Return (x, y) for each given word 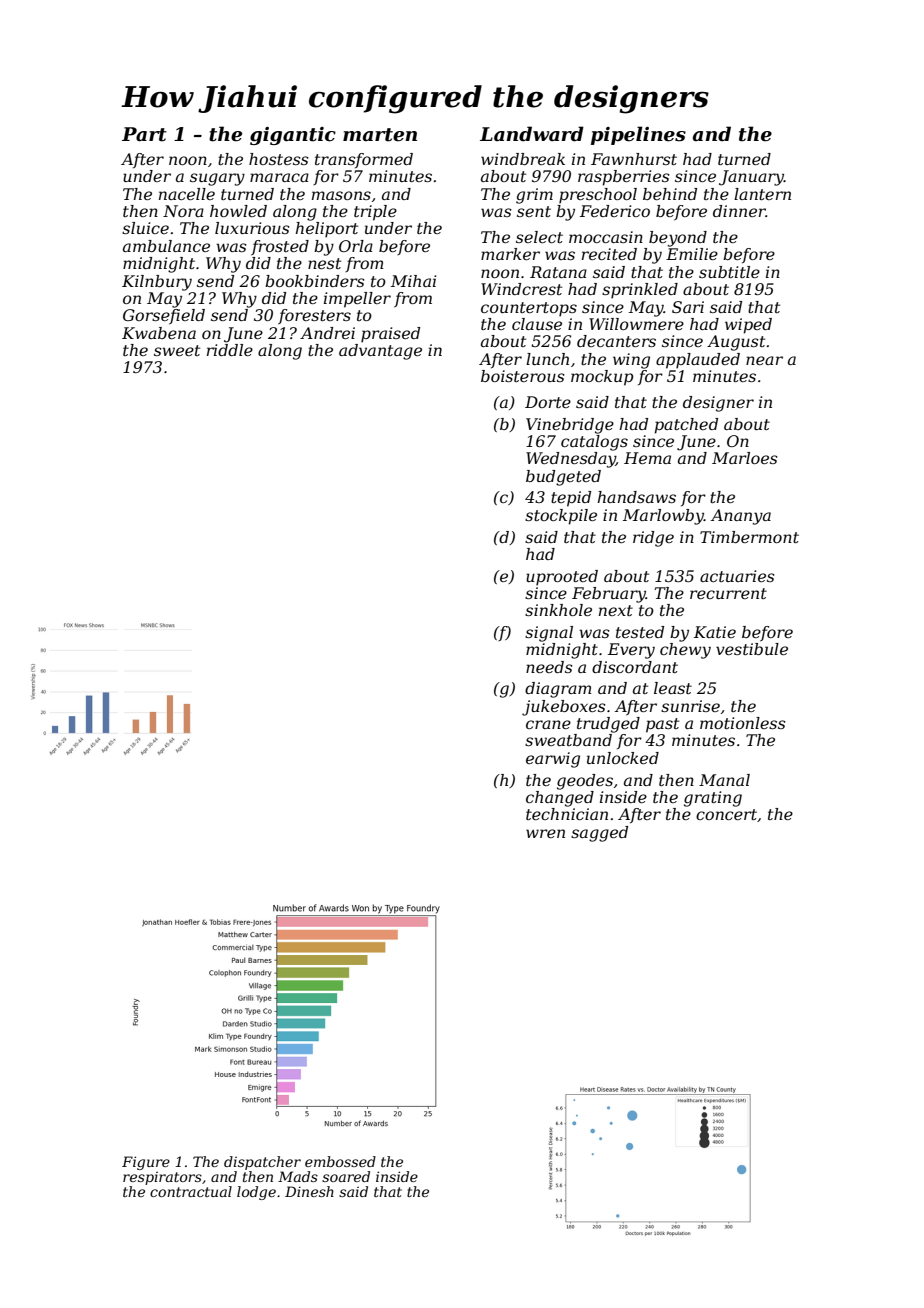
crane (548, 724)
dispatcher (262, 1163)
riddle (230, 350)
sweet (177, 350)
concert (726, 814)
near (764, 360)
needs (549, 667)
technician (567, 814)
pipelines (638, 135)
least (673, 688)
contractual (191, 1191)
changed (560, 799)
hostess (279, 159)
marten (380, 135)
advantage (380, 352)
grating (713, 799)
